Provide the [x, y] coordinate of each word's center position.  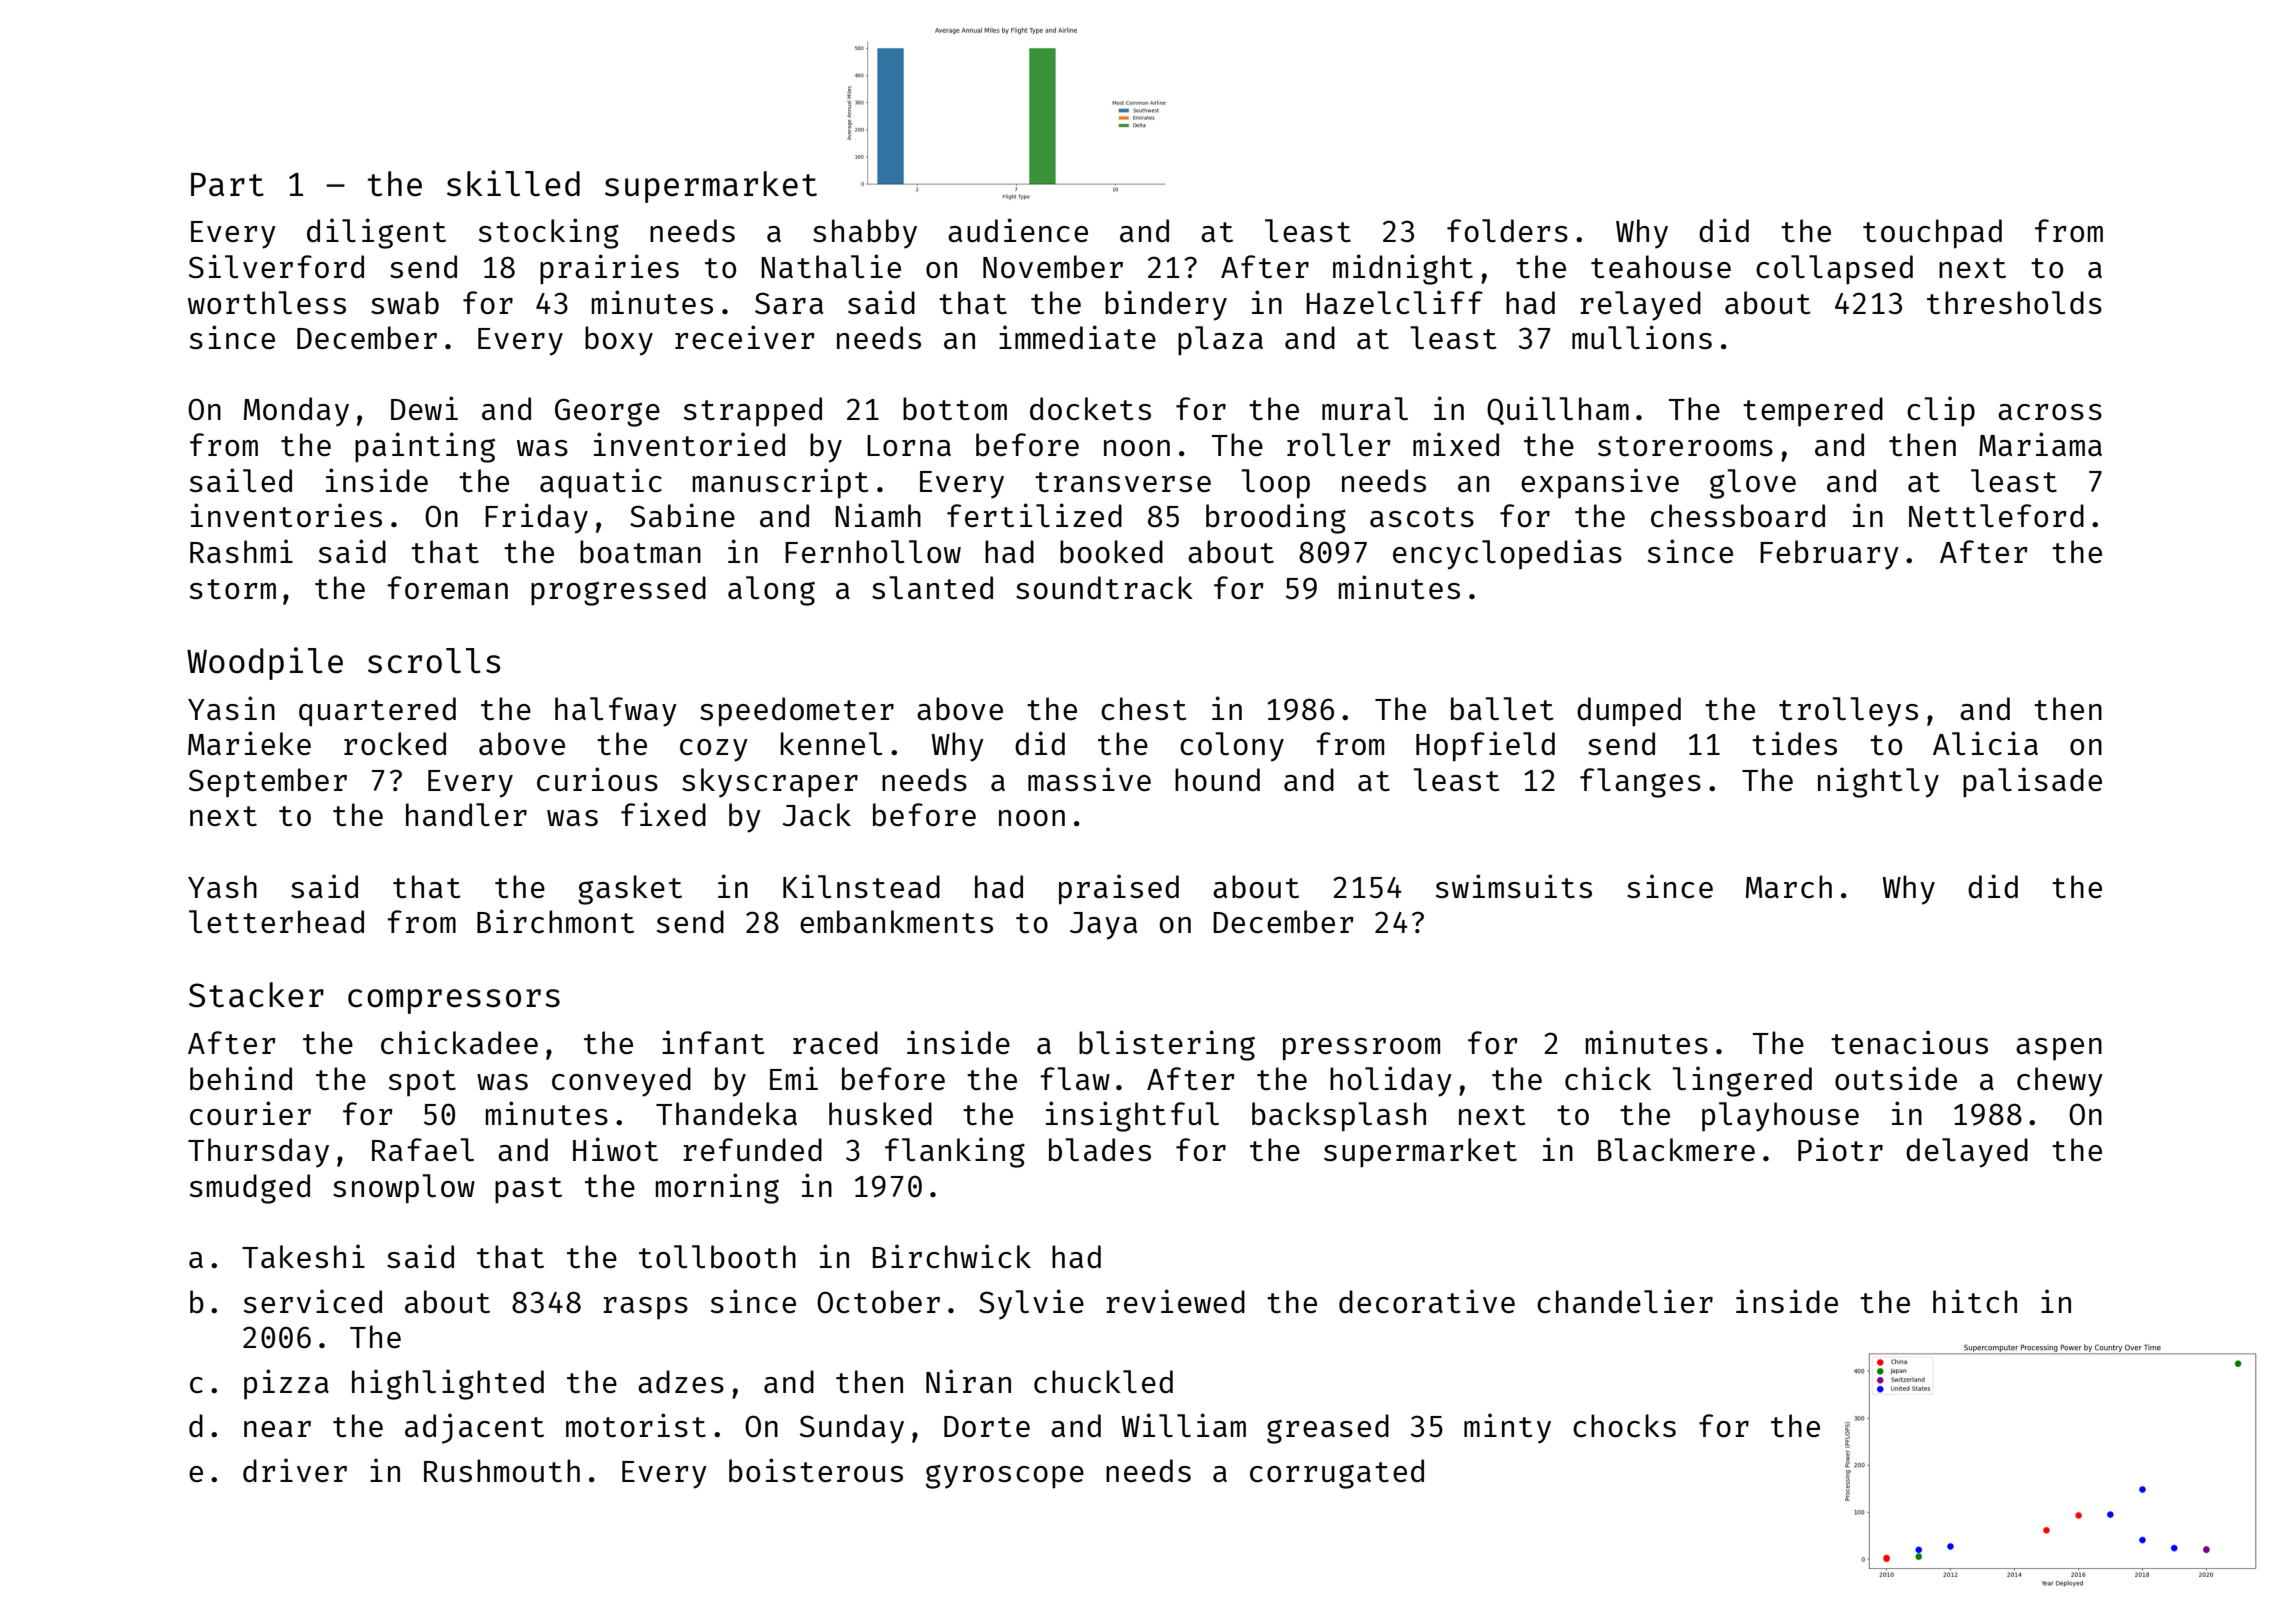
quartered [377, 712]
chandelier [1625, 1301]
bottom [955, 408]
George [607, 412]
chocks [1624, 1425]
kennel [831, 743]
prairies [609, 269]
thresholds [2014, 302]
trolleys [1848, 712]
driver [295, 1470]
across [2050, 412]
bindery [1166, 305]
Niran [968, 1381]
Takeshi [303, 1256]
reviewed [1175, 1301]
